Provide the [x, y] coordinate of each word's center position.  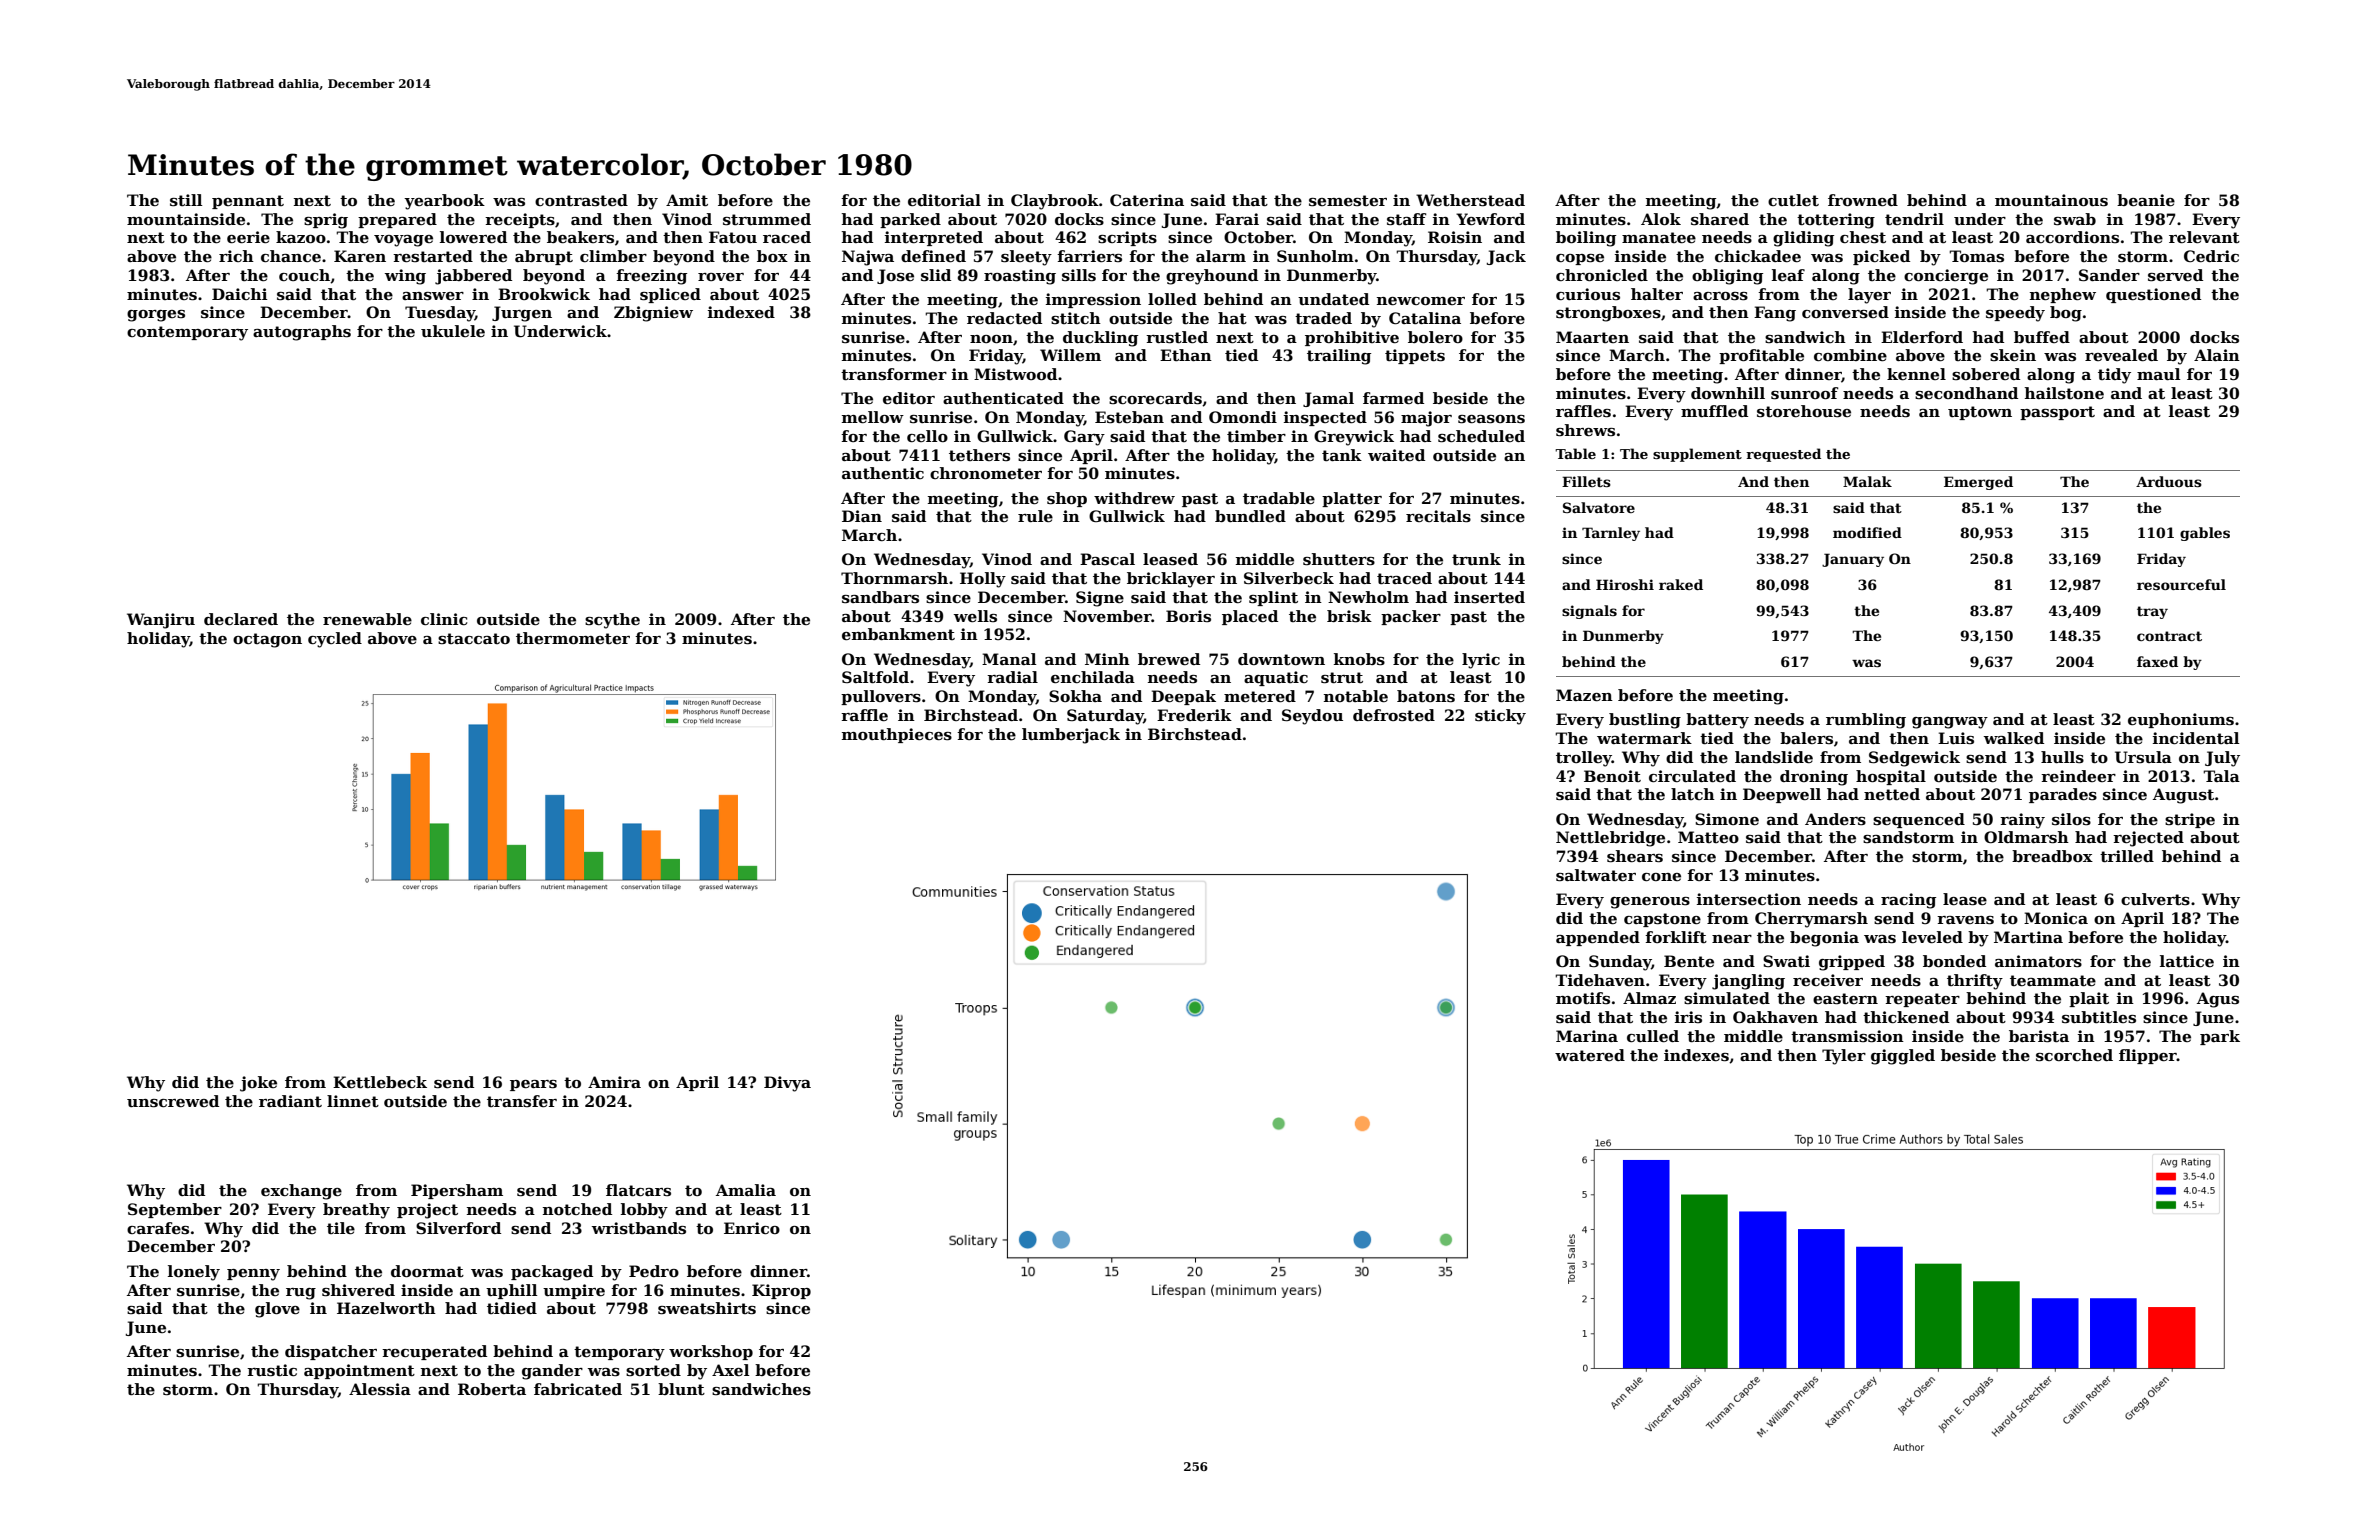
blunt [681, 1389]
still [186, 200]
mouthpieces [897, 735]
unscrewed [173, 1101]
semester [1348, 201]
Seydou [1312, 717]
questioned [2153, 295]
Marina [1587, 1036]
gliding [1803, 239]
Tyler [1844, 1057]
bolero [1435, 337]
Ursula [2143, 757]
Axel [730, 1370]
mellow [873, 417]
